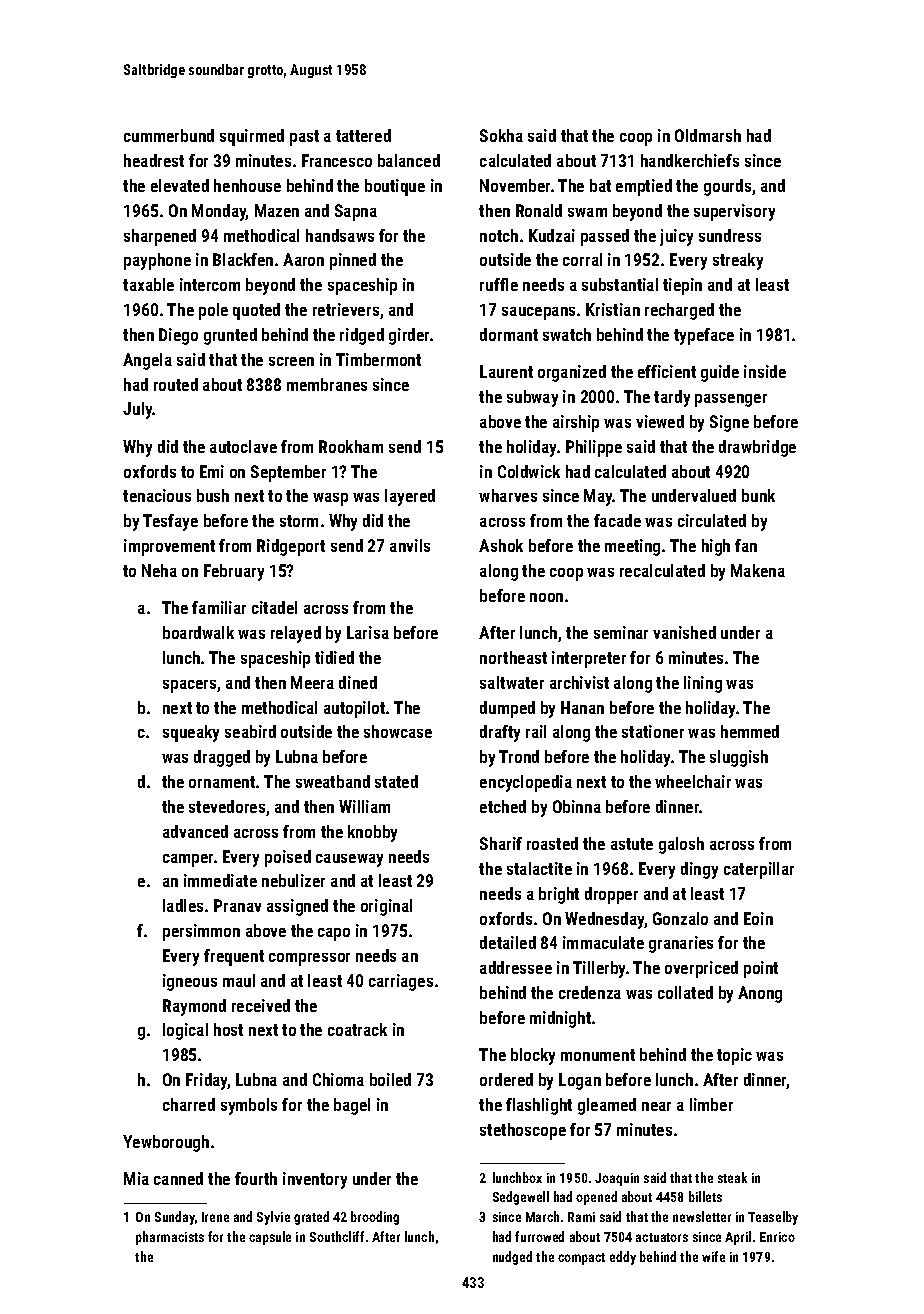 The height and width of the document is (1314, 924). What do you see at coordinates (368, 632) in the document?
I see `Larisa` at bounding box center [368, 632].
